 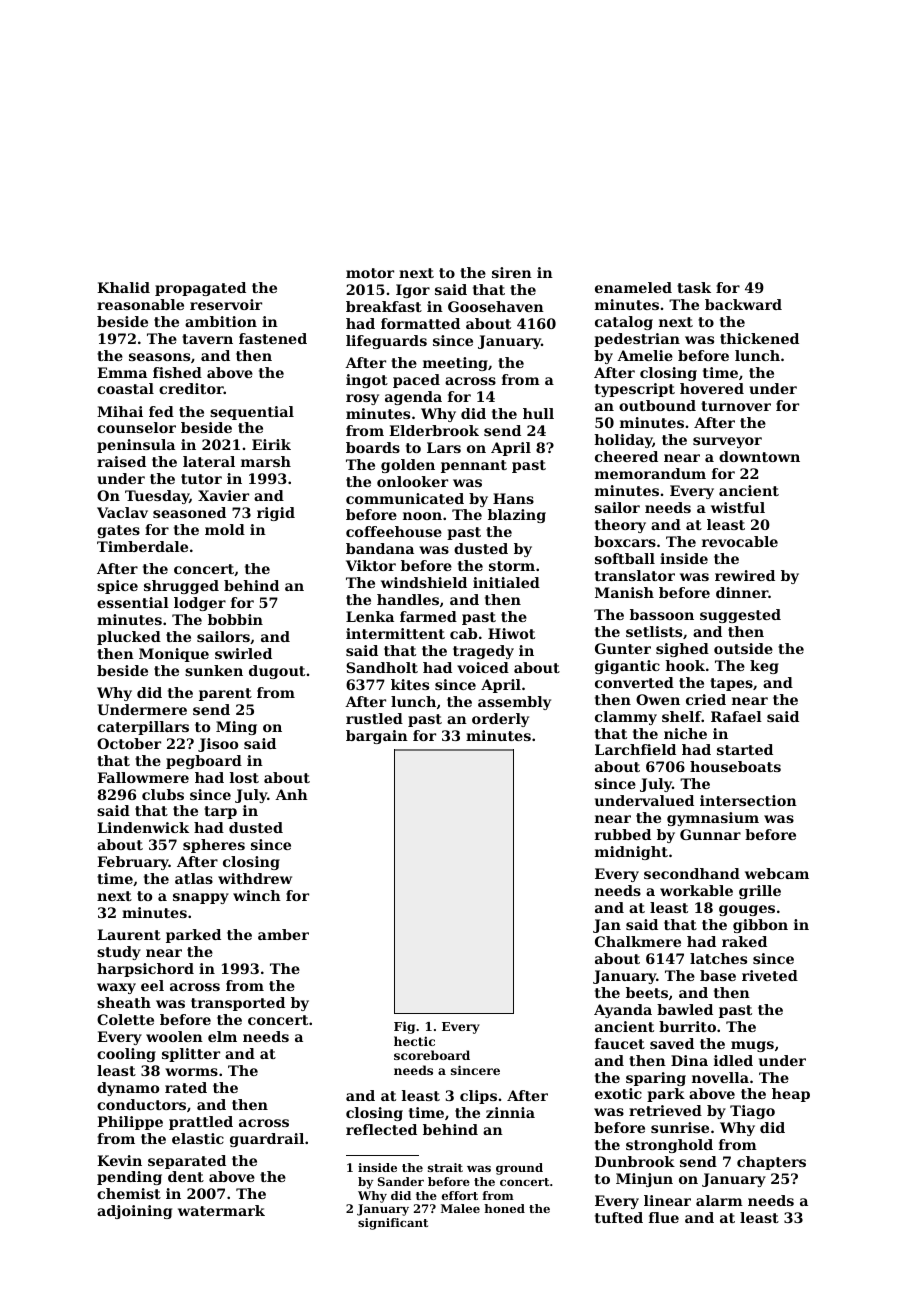 I want to click on Sandholt, so click(x=382, y=667).
